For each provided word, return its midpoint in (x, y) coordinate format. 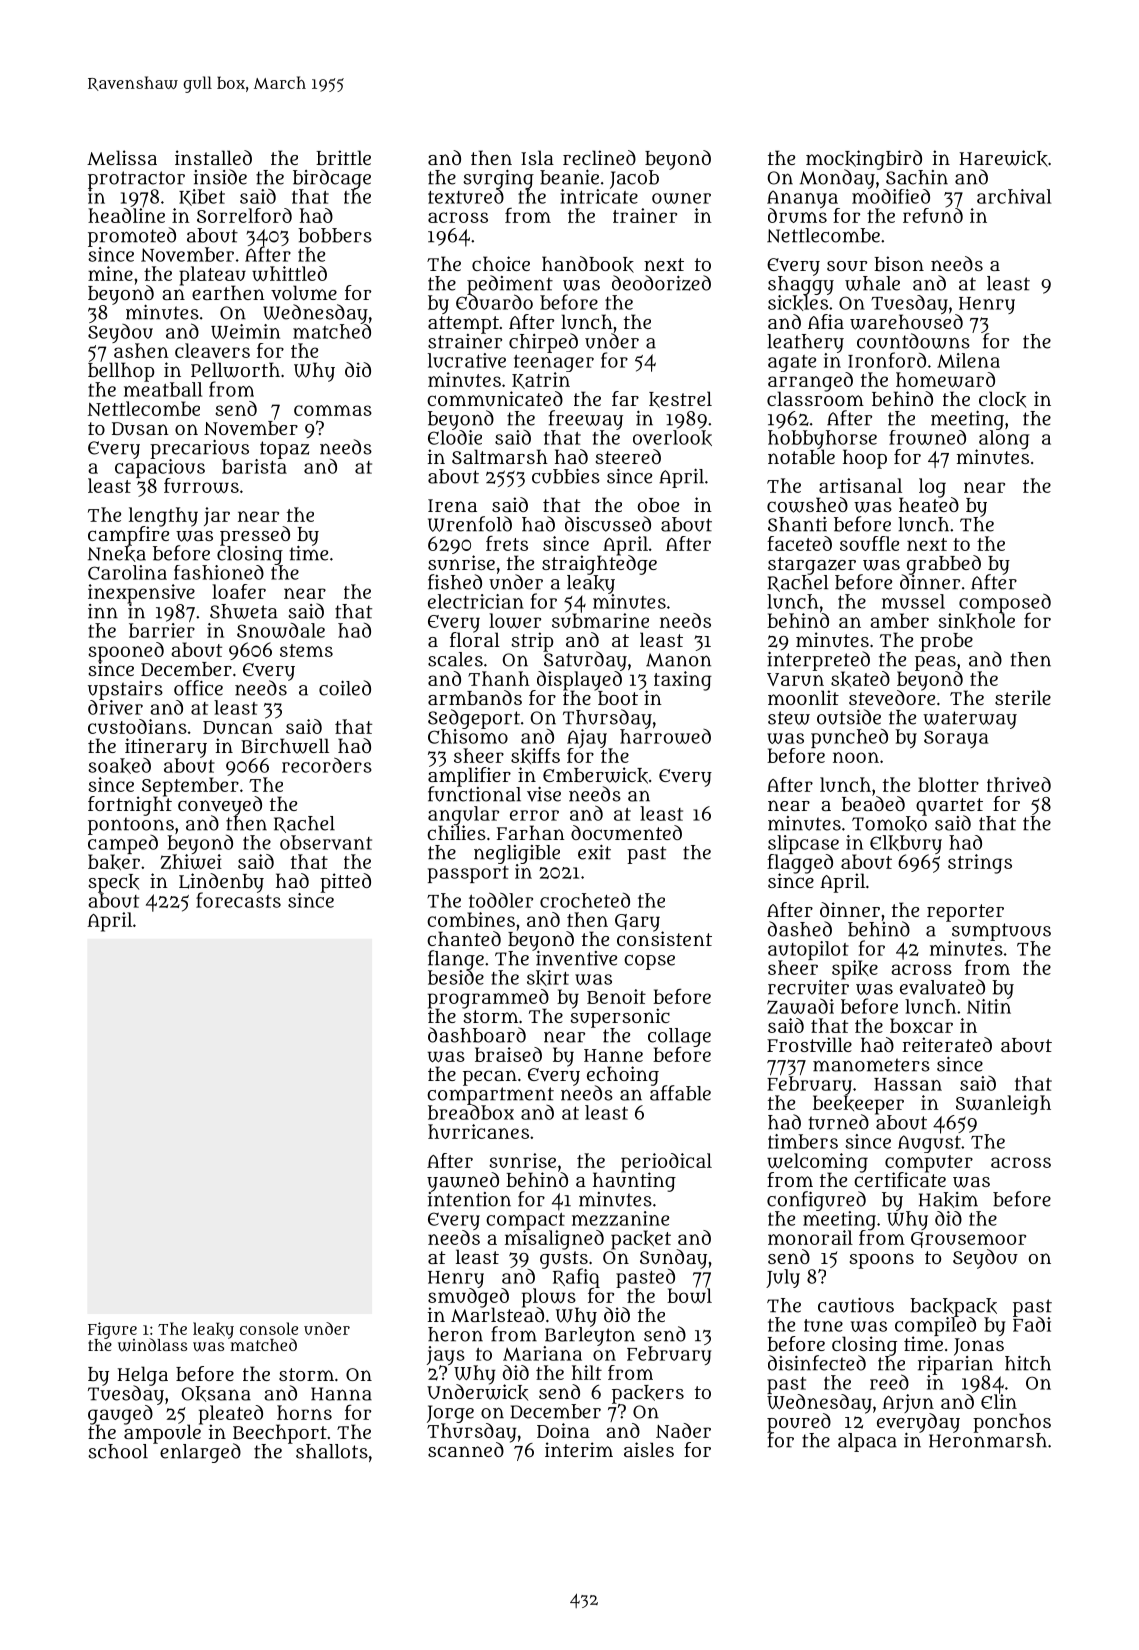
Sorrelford (244, 215)
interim (579, 1449)
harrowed (665, 736)
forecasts (238, 900)
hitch (1028, 1363)
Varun (795, 679)
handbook (588, 264)
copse (649, 962)
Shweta (243, 611)
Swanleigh (1003, 1105)
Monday (837, 179)
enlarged (200, 1453)
